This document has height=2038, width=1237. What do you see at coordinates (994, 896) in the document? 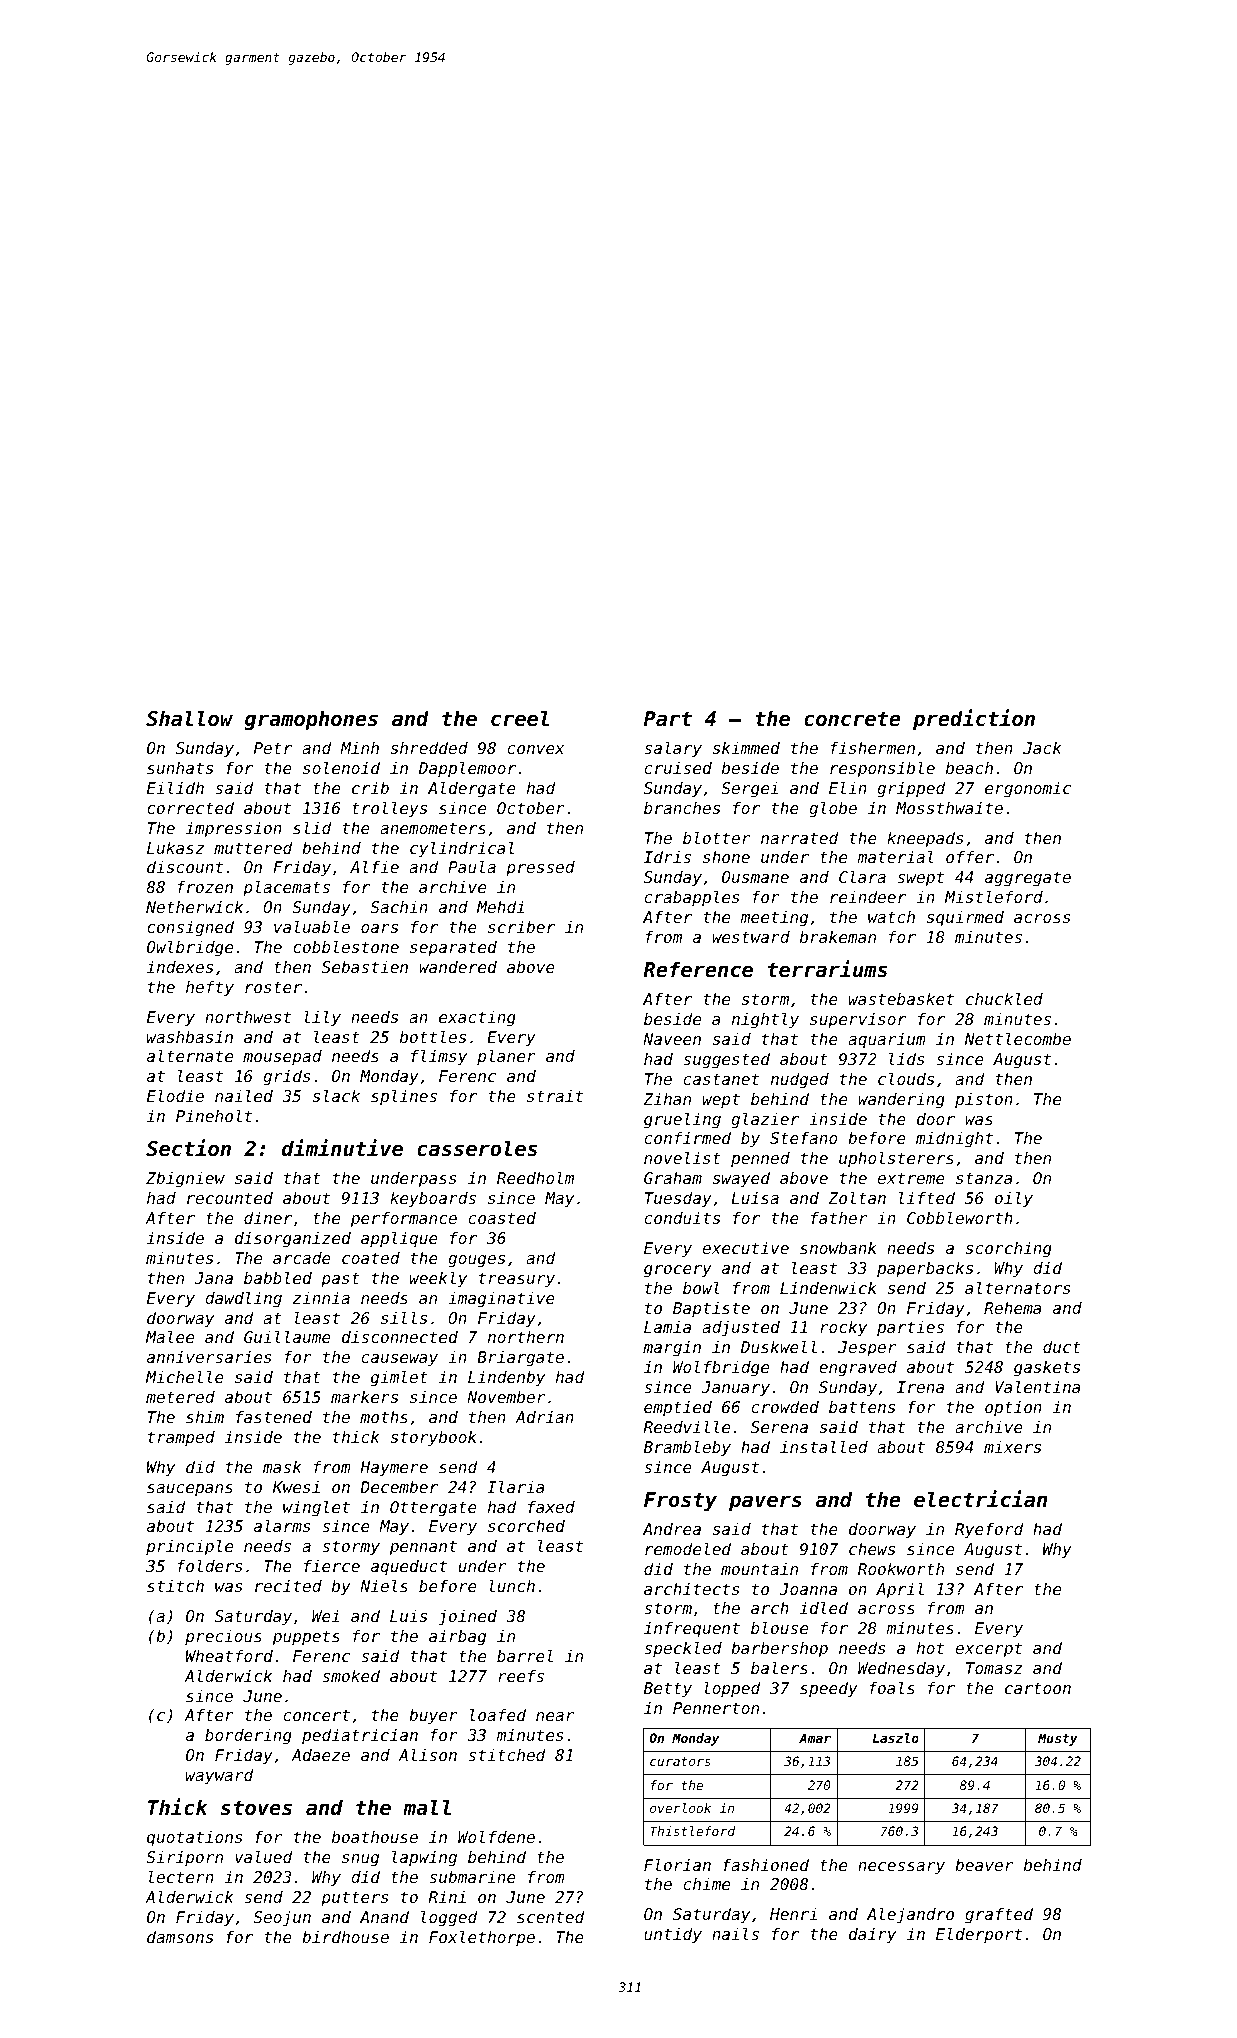
I see `Mistleford` at bounding box center [994, 896].
